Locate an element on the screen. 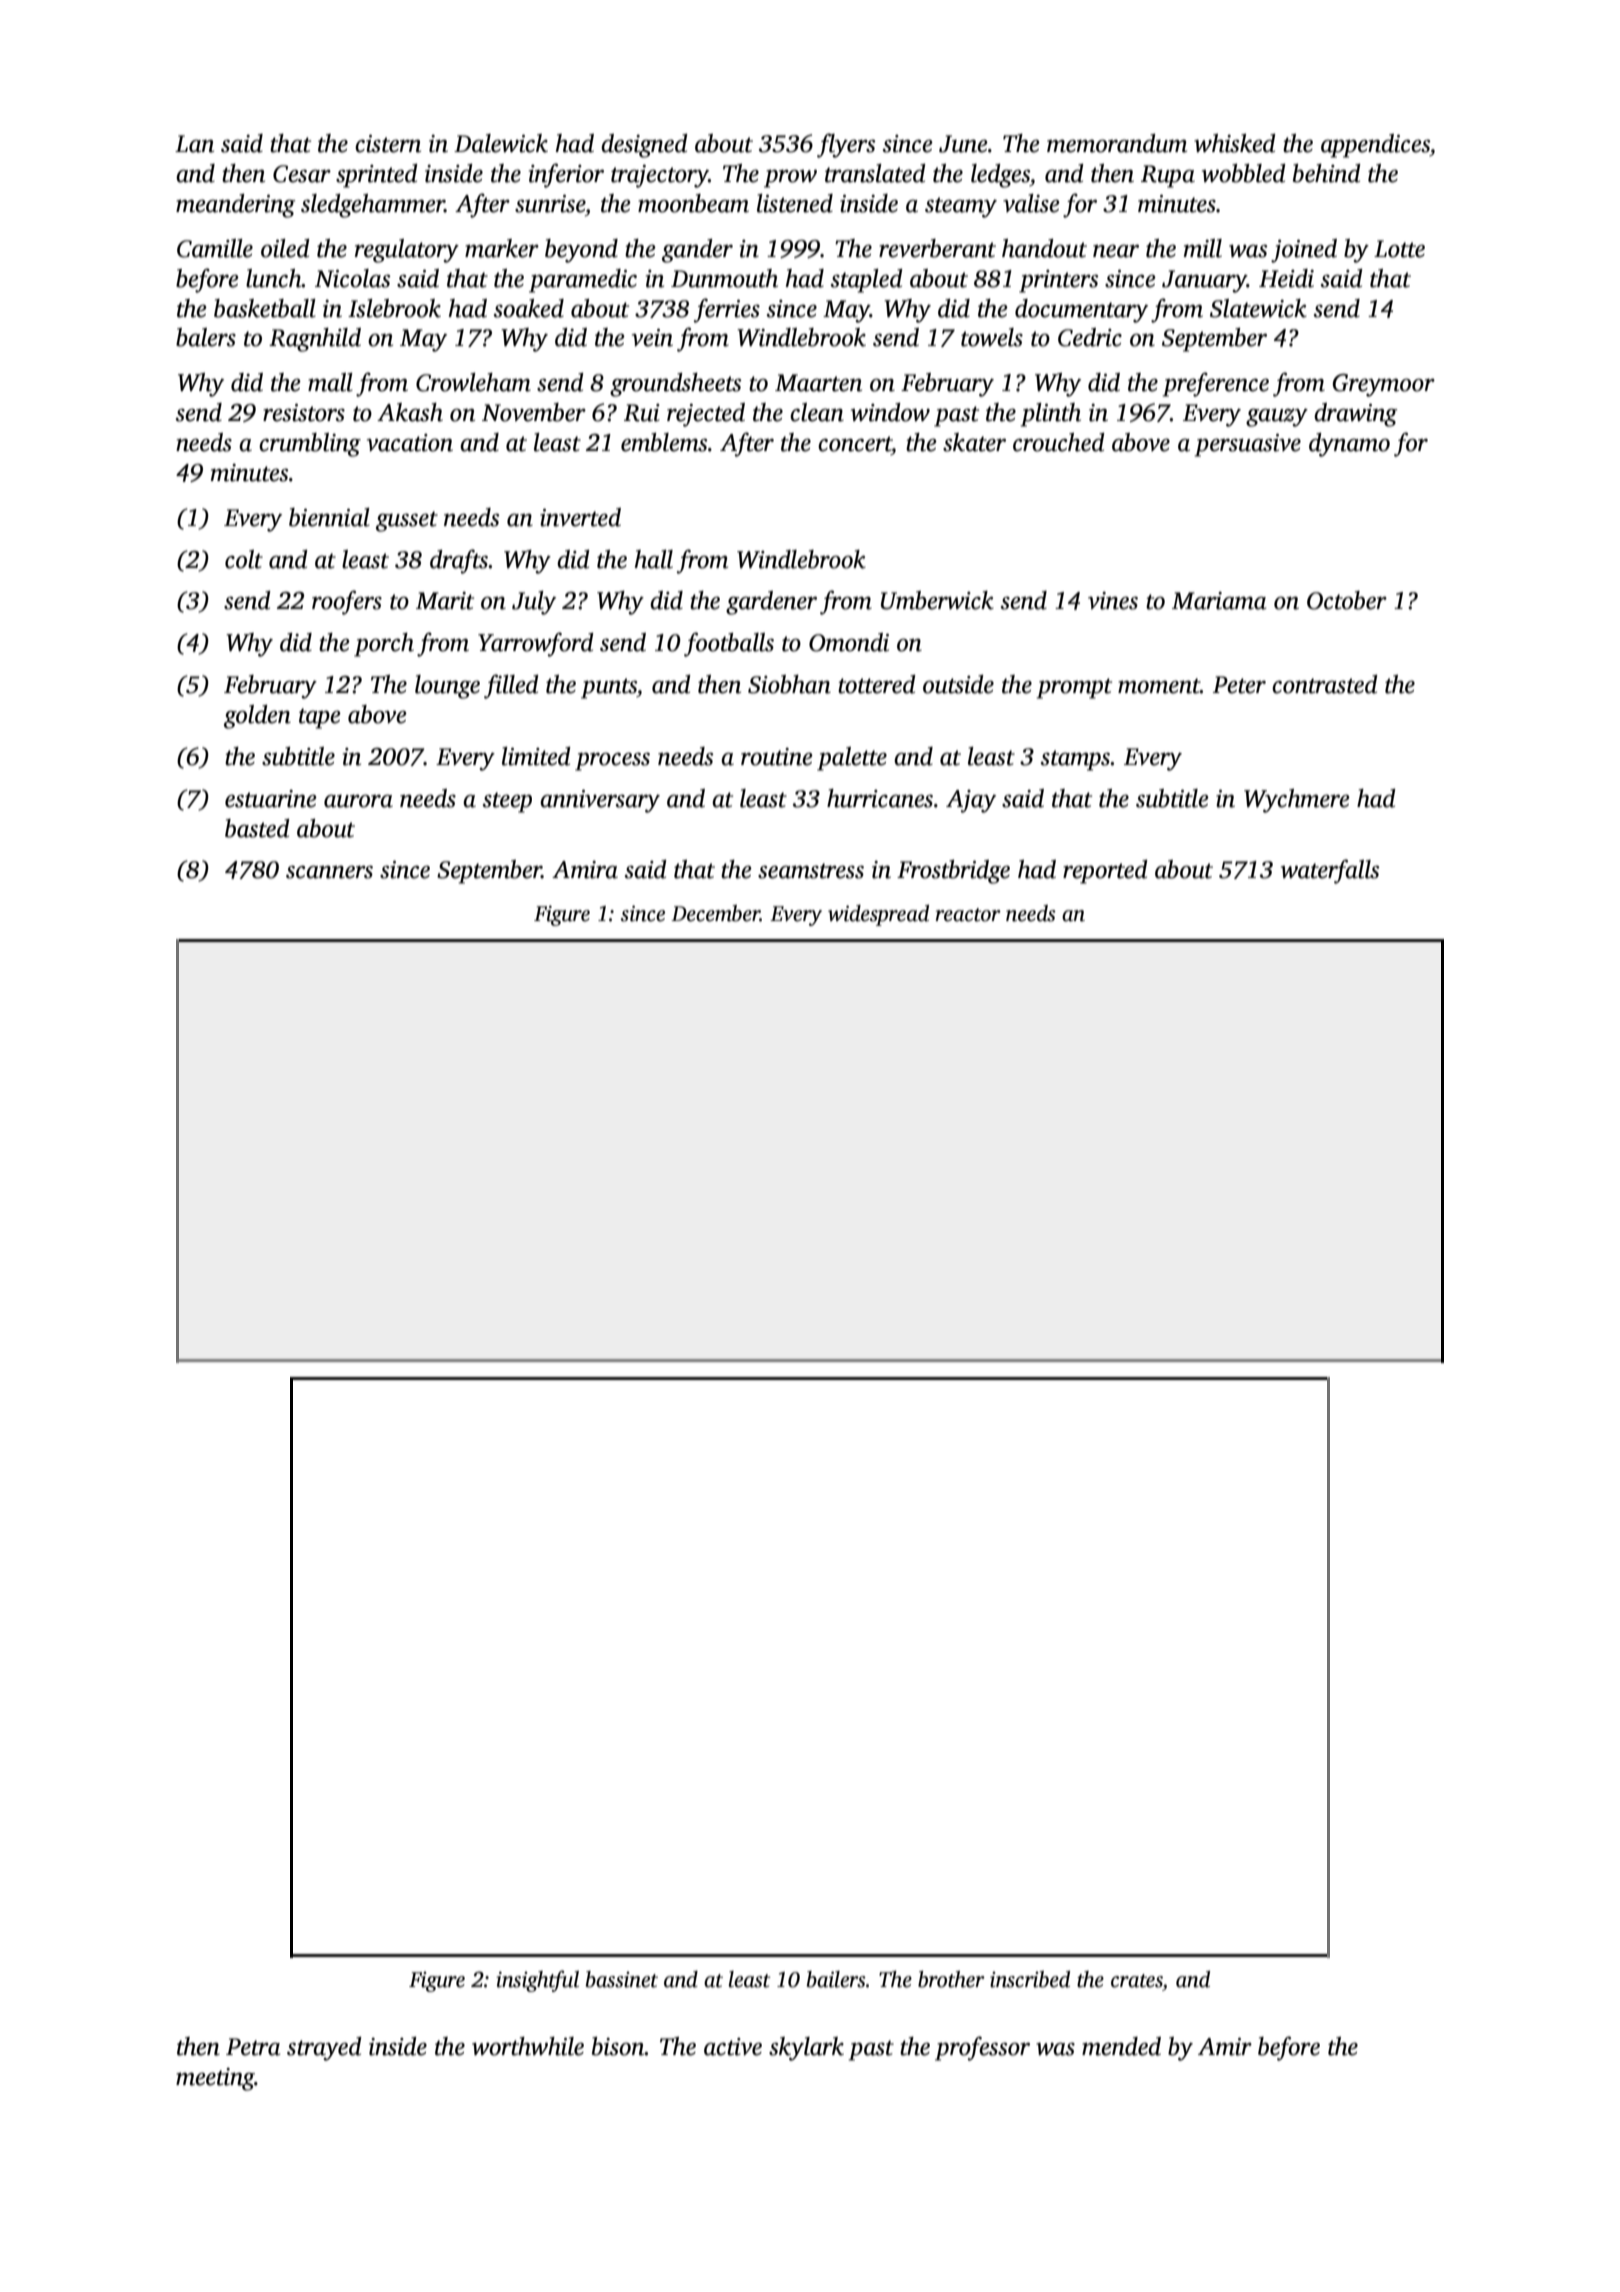 This screenshot has height=2292, width=1620. strayed is located at coordinates (324, 2049).
